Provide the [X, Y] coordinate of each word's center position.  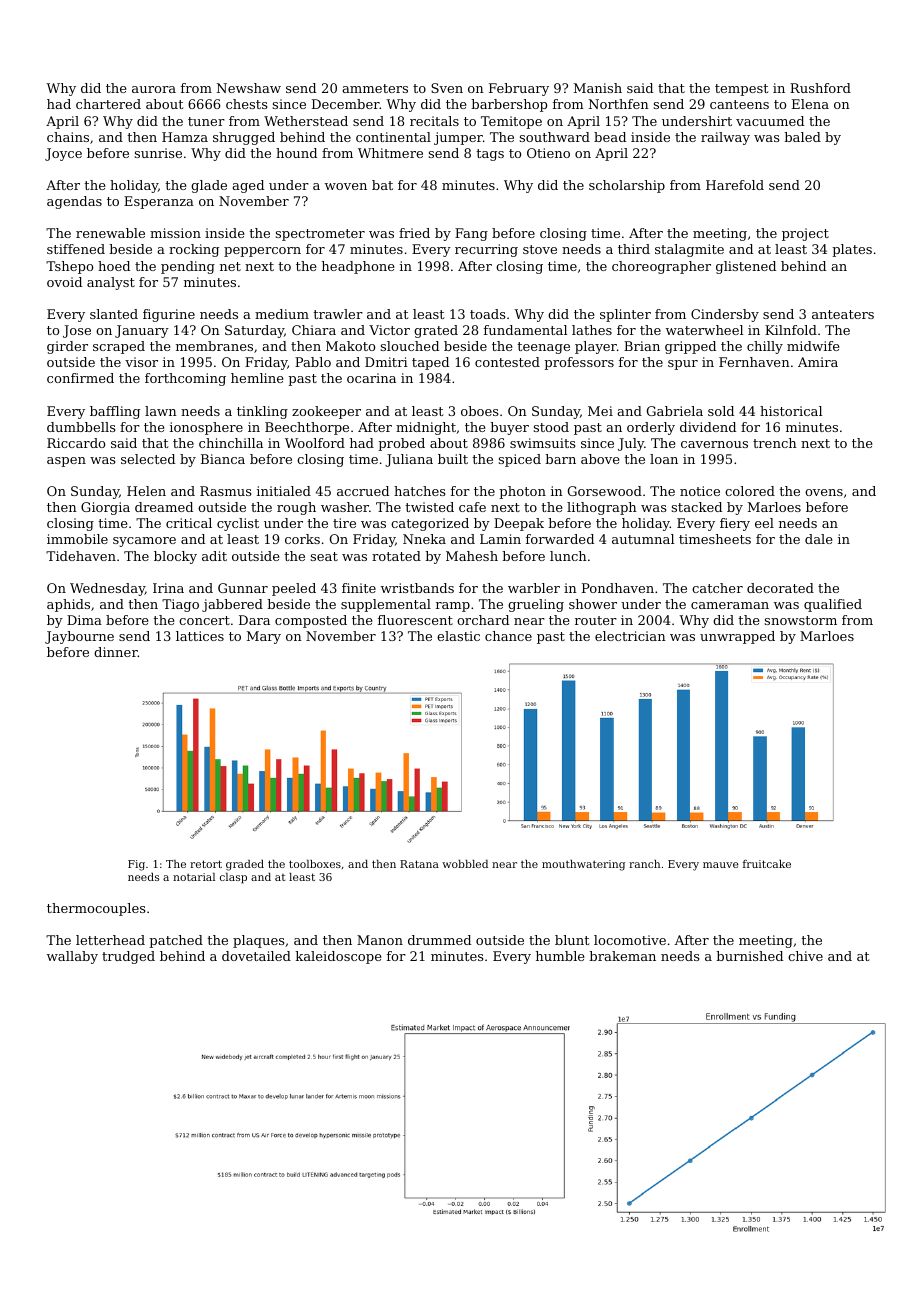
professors [579, 363]
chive [805, 956]
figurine [169, 315]
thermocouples [96, 909]
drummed [439, 940]
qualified [833, 605]
